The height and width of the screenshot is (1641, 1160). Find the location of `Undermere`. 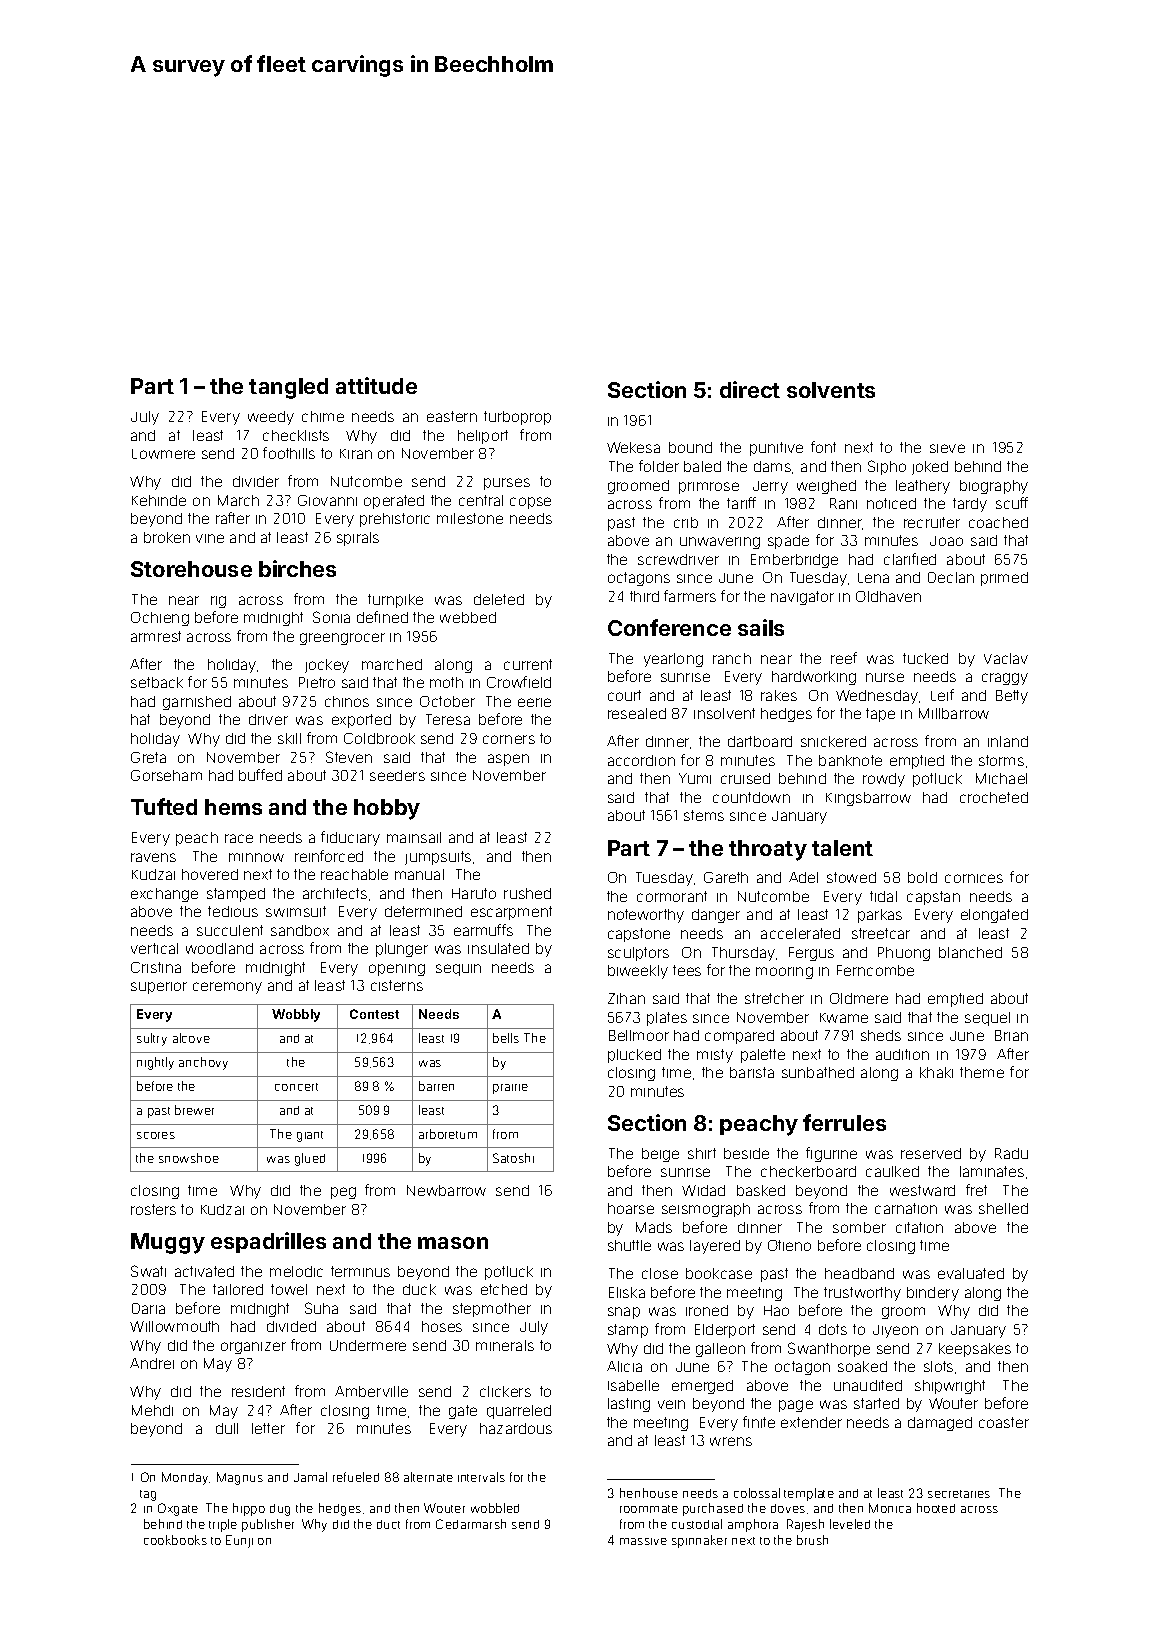

Undermere is located at coordinates (368, 1345).
